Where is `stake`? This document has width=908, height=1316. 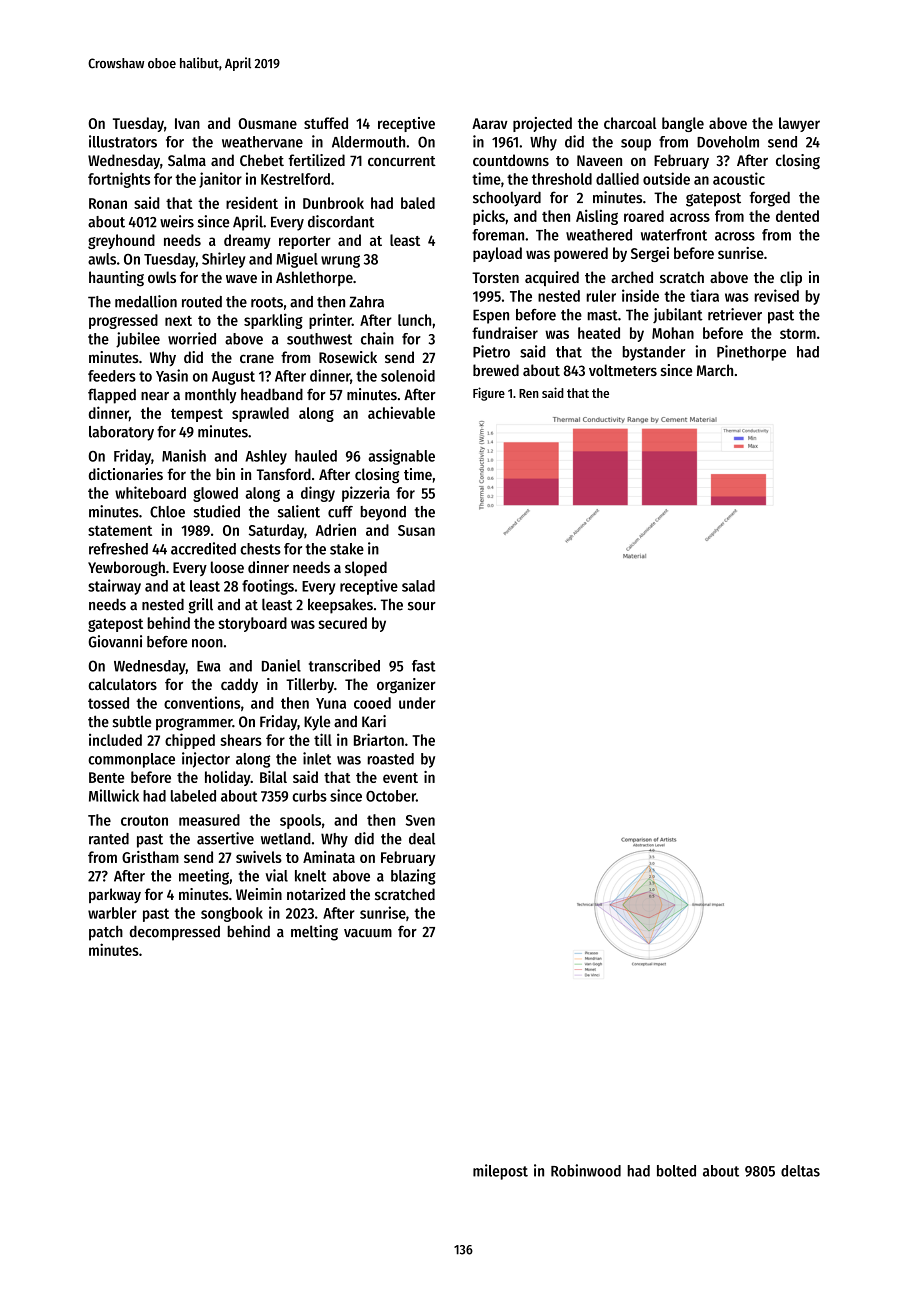 stake is located at coordinates (347, 549).
